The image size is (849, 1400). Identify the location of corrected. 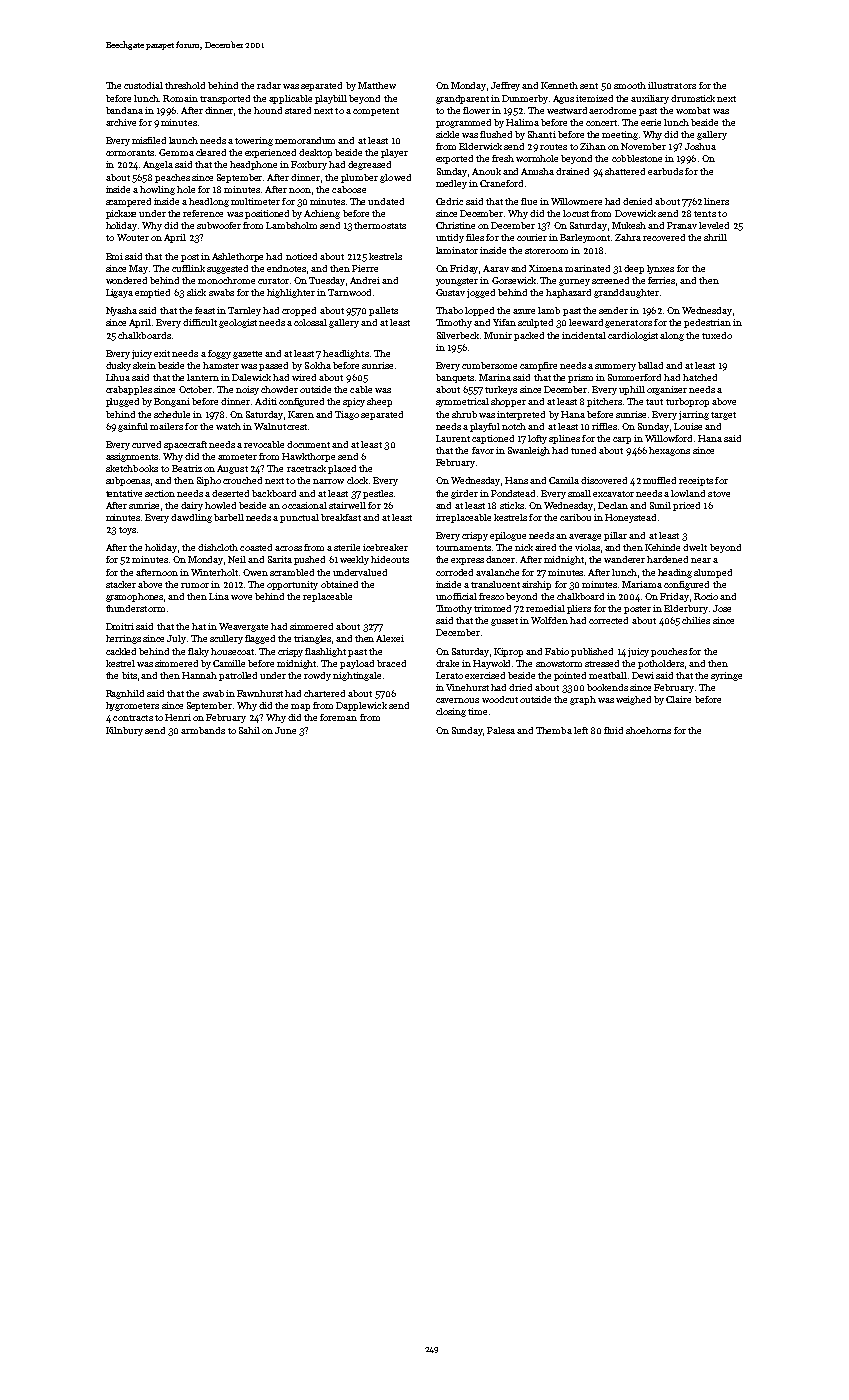
(608, 620).
